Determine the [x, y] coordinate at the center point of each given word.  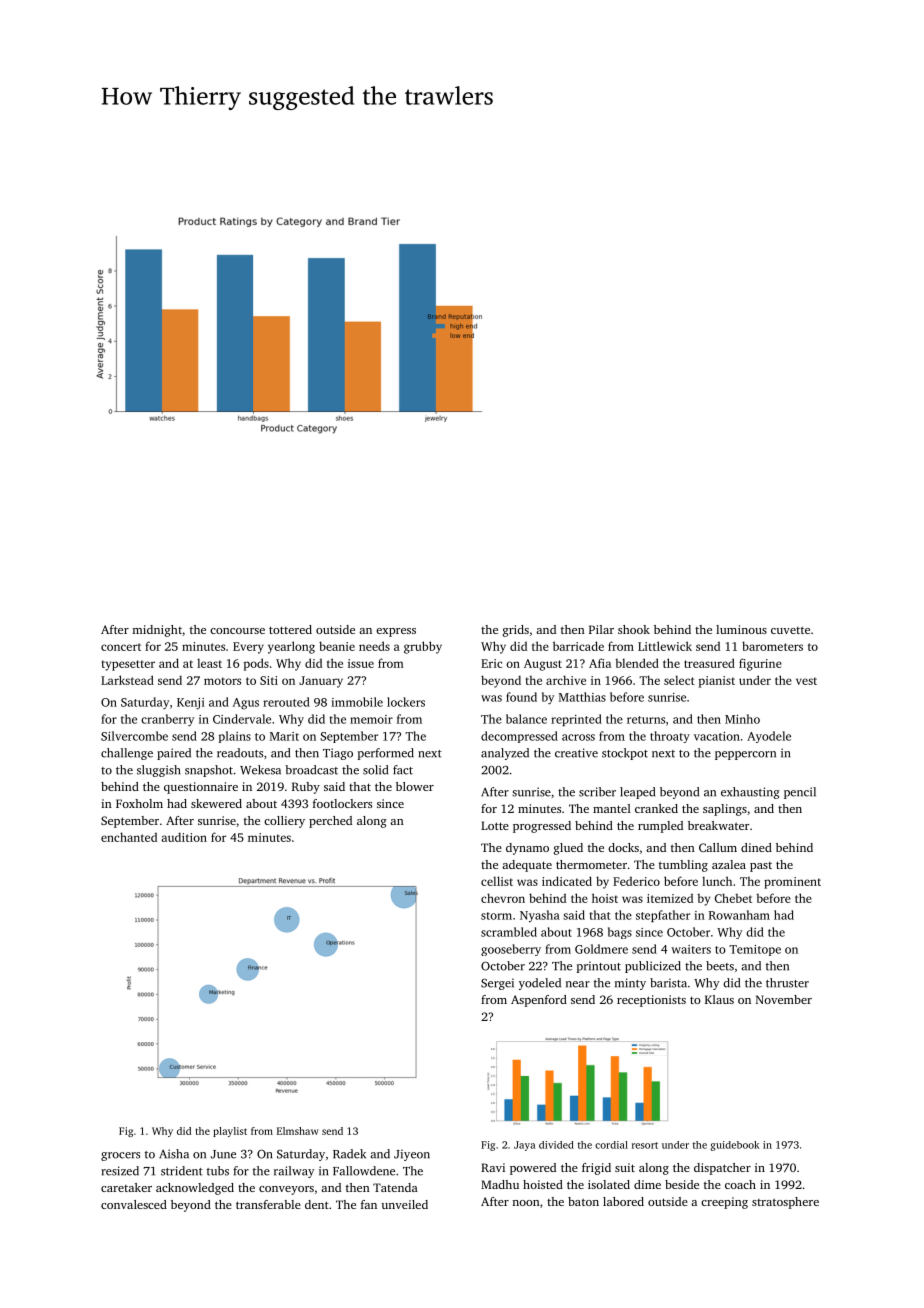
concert [121, 647]
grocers [120, 1156]
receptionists [651, 1001]
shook [634, 629]
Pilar [601, 629]
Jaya [524, 1146]
